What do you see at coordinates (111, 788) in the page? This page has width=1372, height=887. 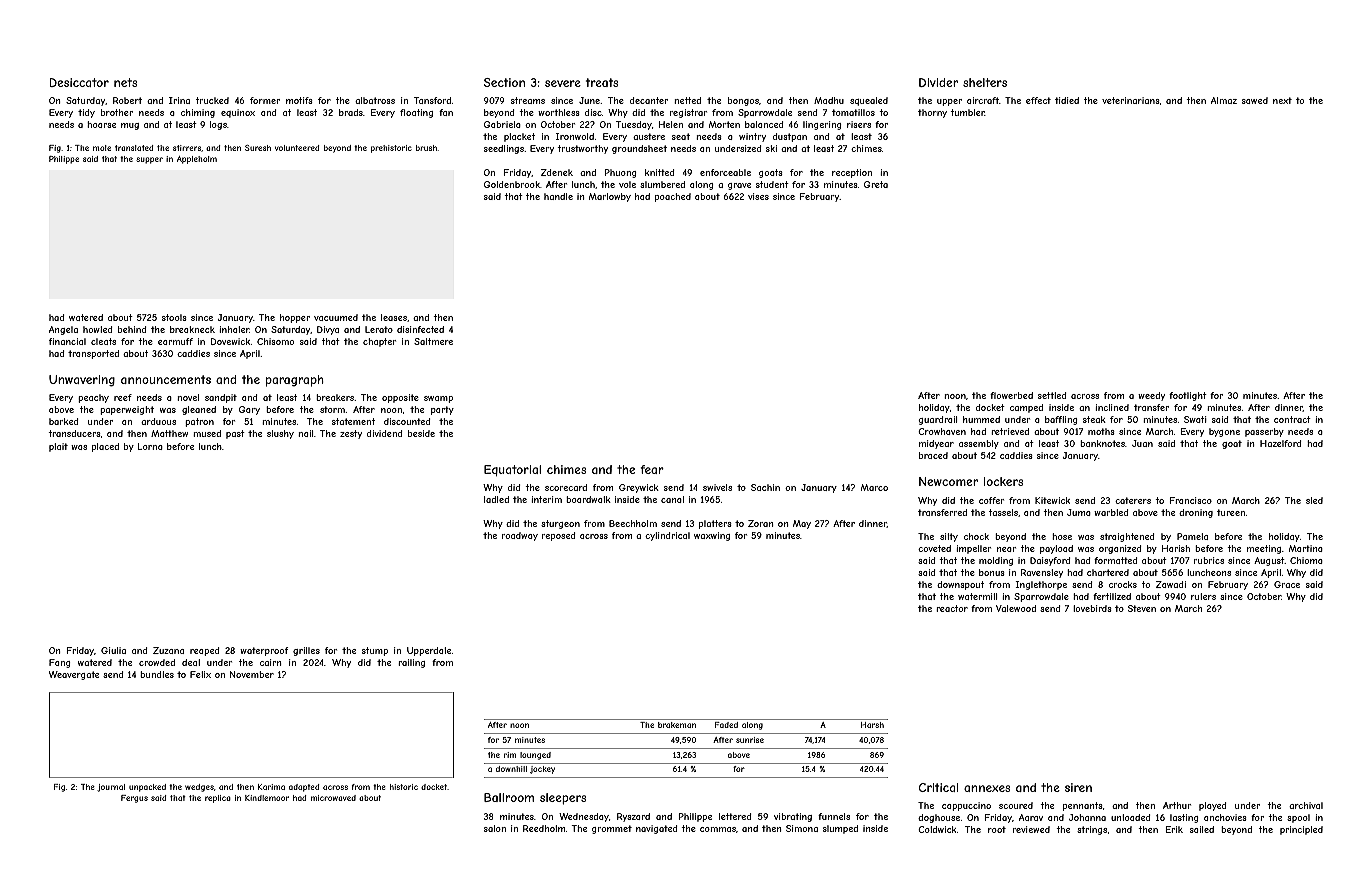 I see `journal` at bounding box center [111, 788].
